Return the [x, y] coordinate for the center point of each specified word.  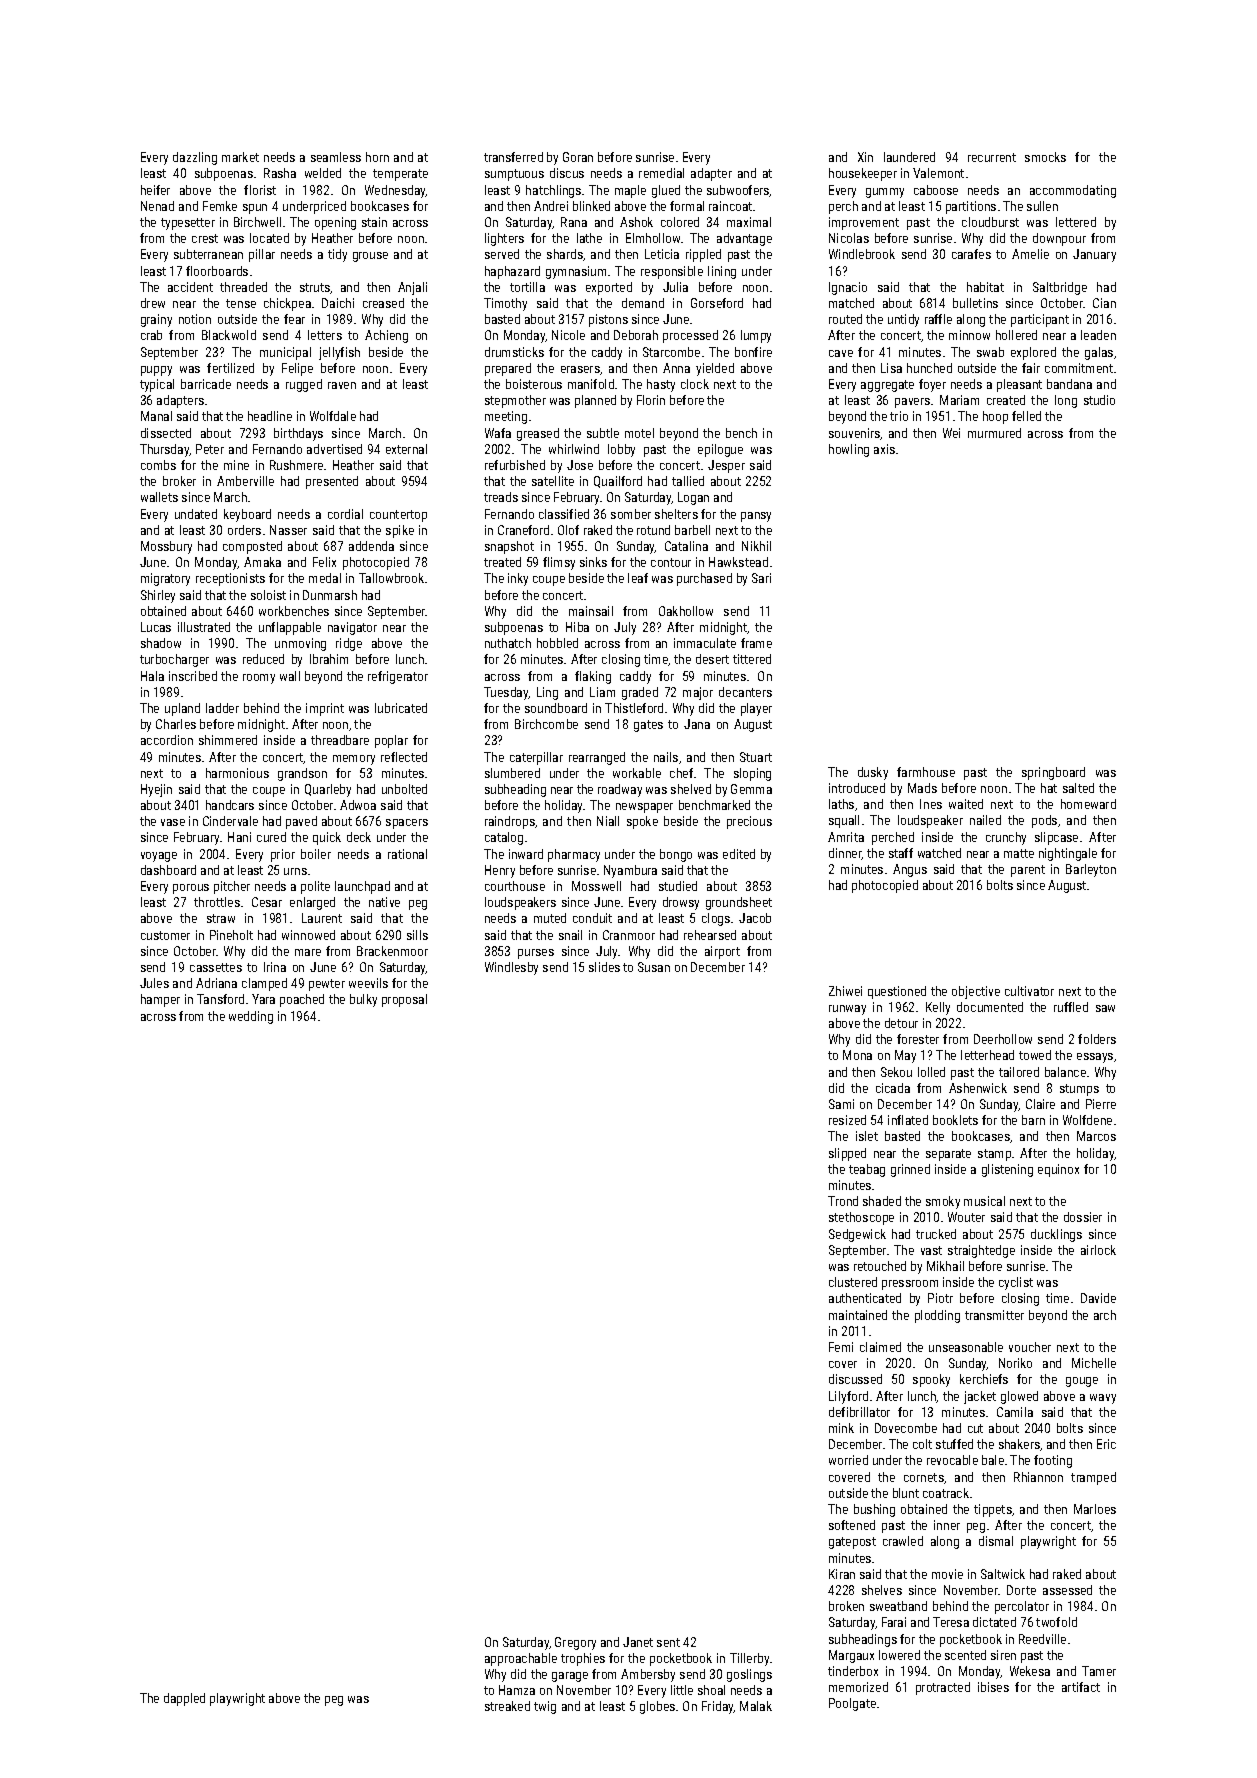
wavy [1103, 1399]
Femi [841, 1347]
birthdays [298, 434]
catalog [504, 838]
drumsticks [514, 352]
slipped [847, 1154]
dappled [184, 1699]
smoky [943, 1202]
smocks [1045, 157]
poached [302, 1000]
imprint [325, 709]
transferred [513, 157]
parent [1028, 871]
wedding [251, 1017]
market [240, 157]
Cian [1104, 303]
